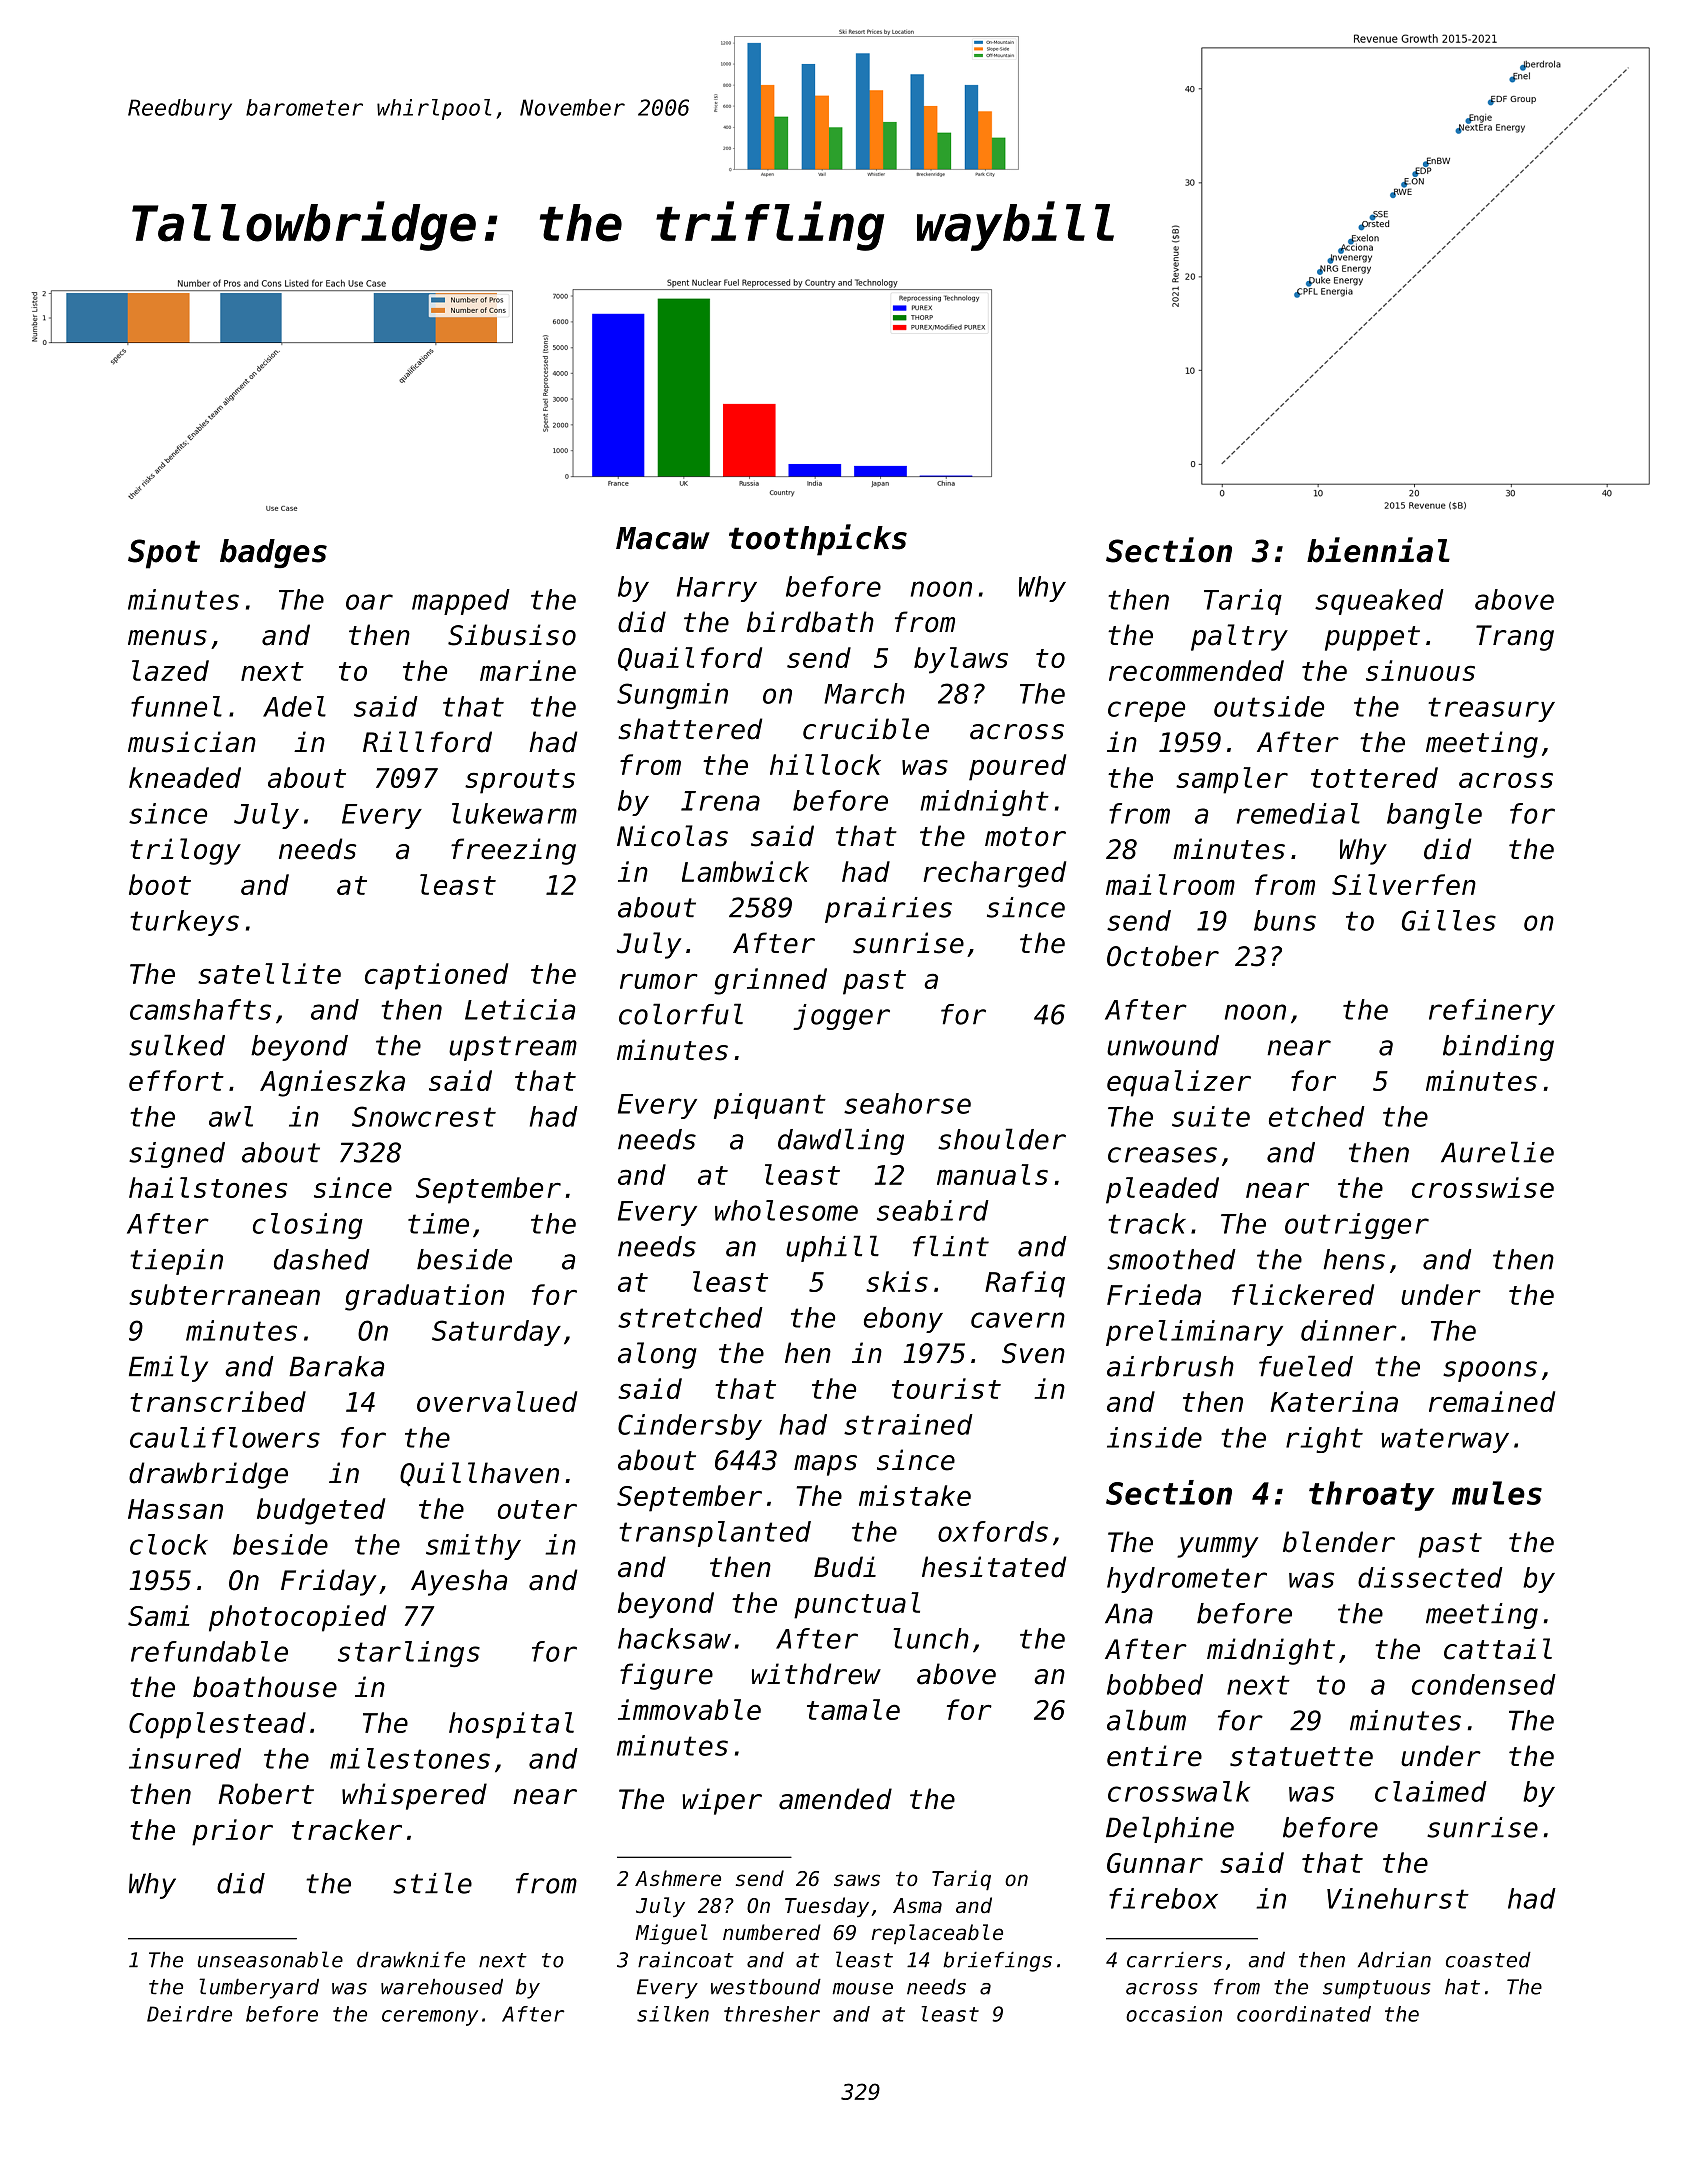  What do you see at coordinates (259, 1988) in the screenshot?
I see `lumberyard` at bounding box center [259, 1988].
